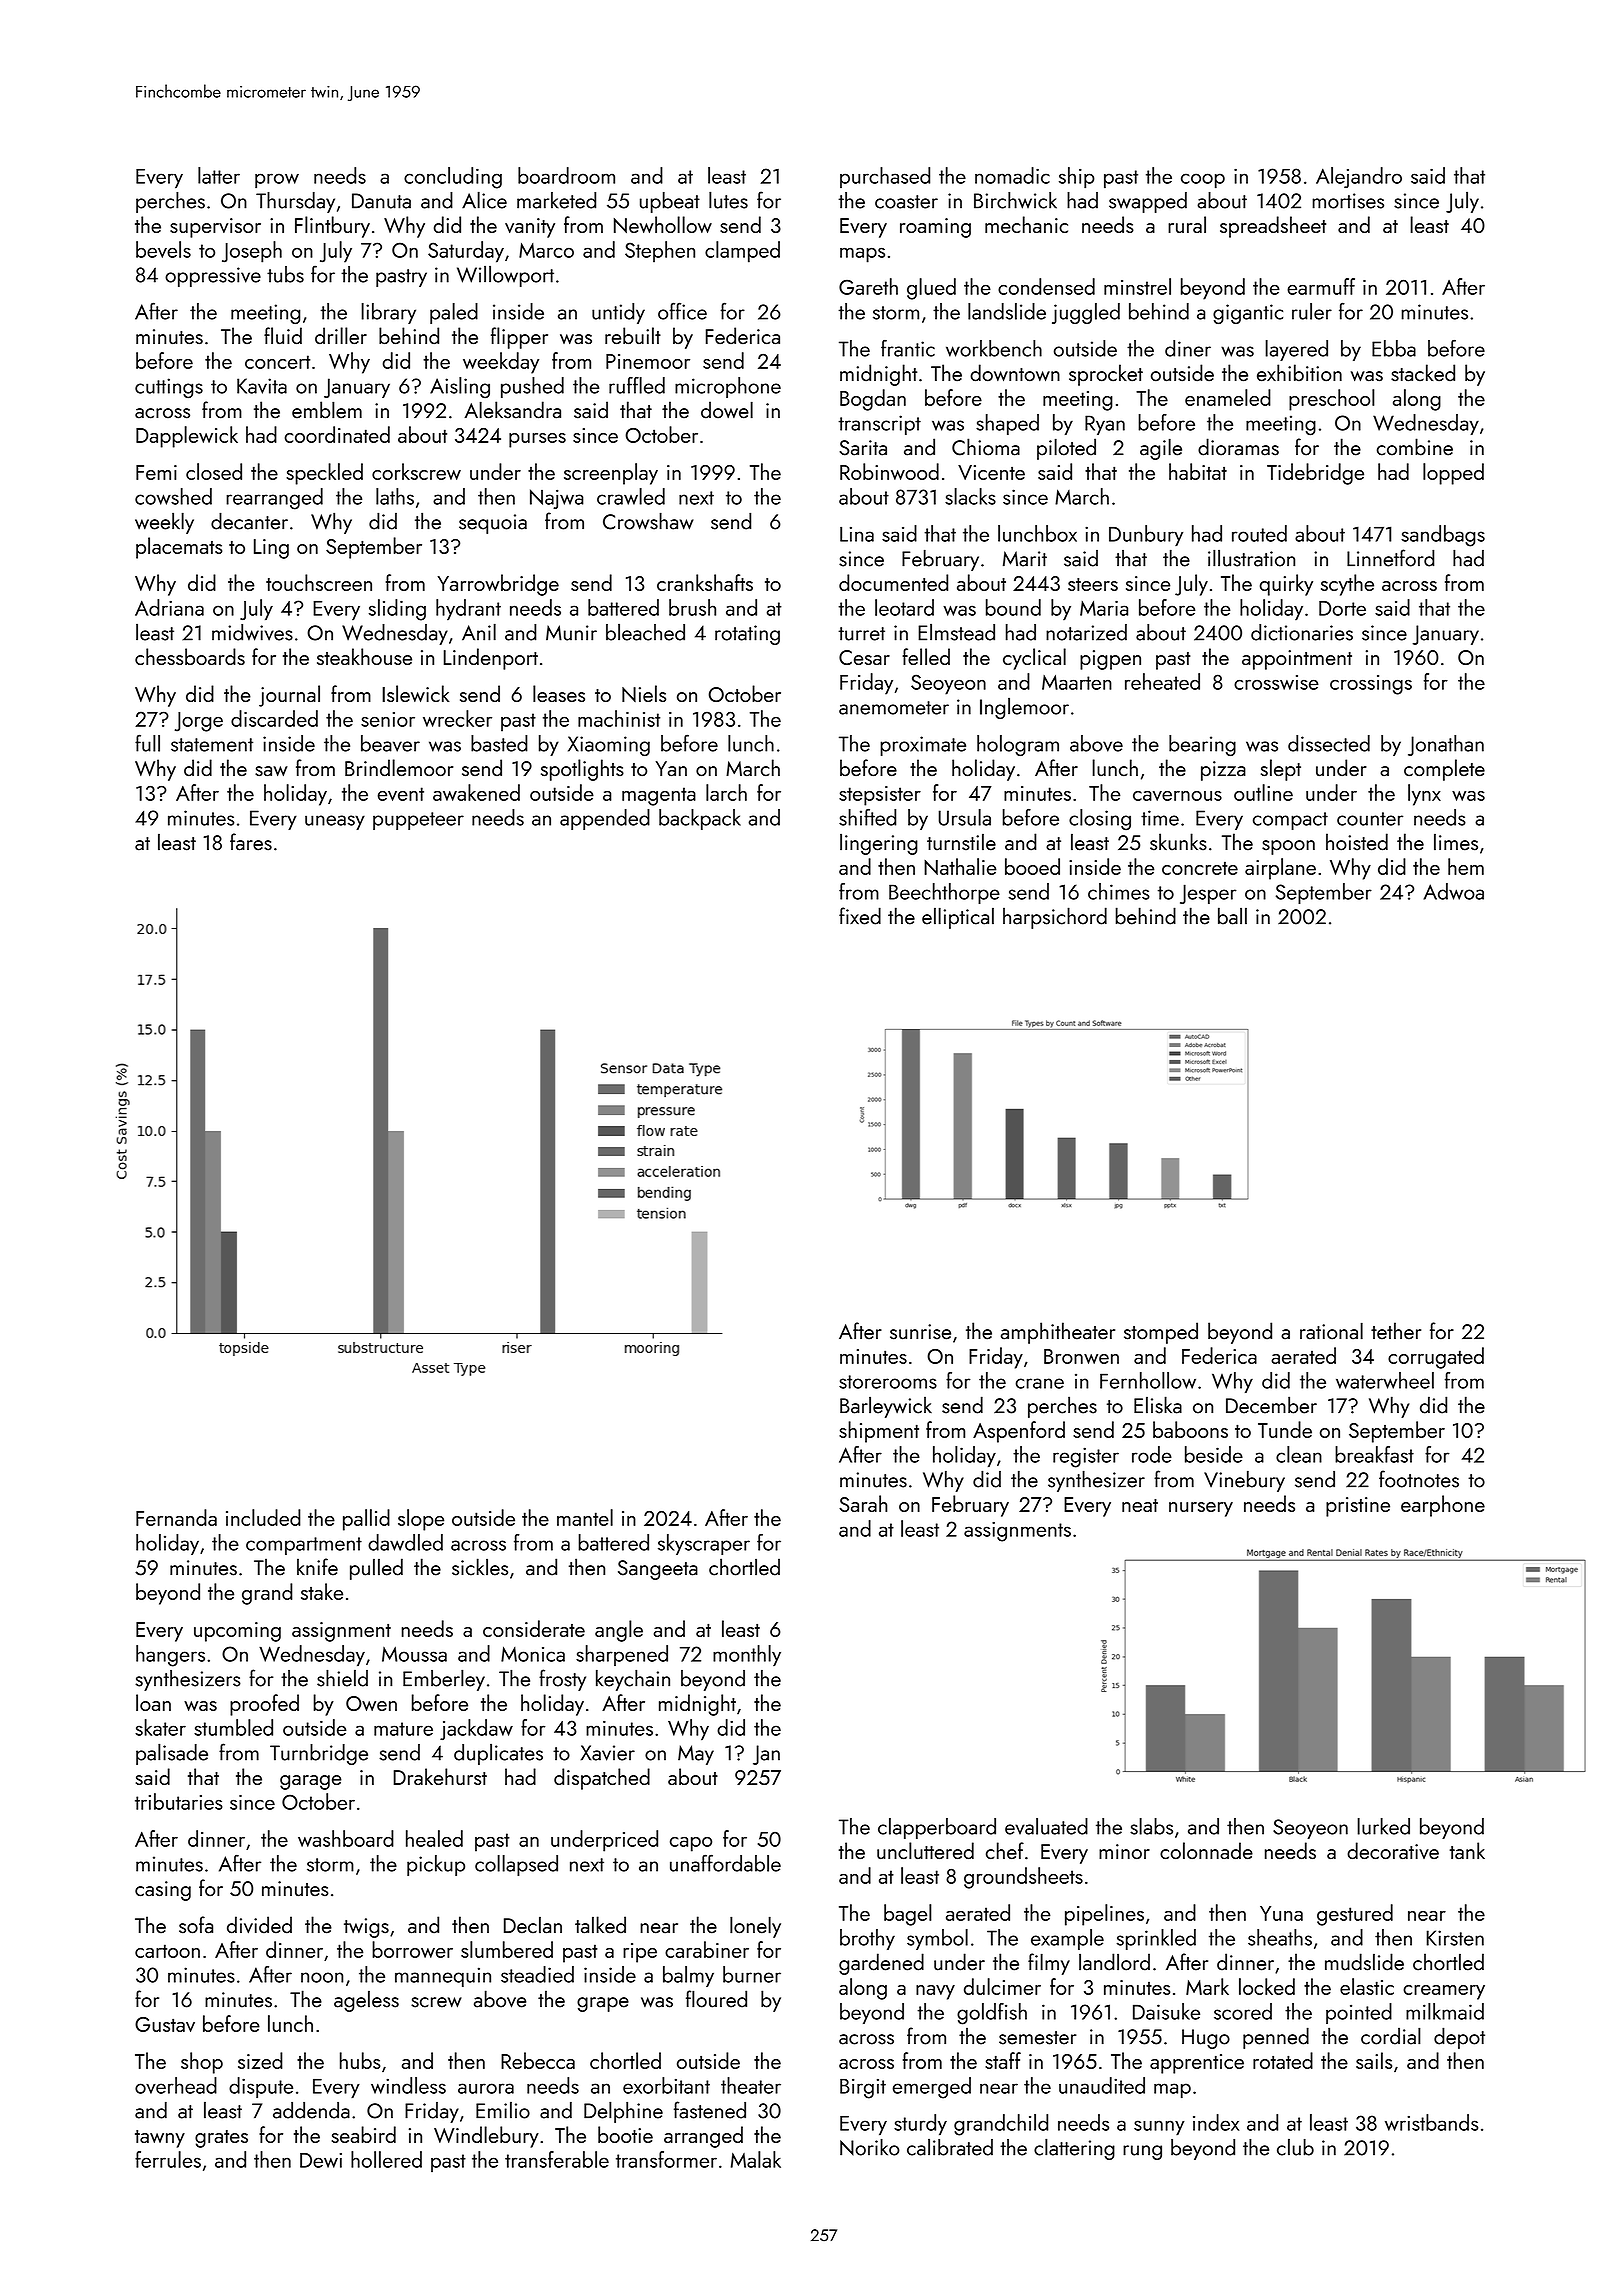 The height and width of the screenshot is (2292, 1620). What do you see at coordinates (505, 276) in the screenshot?
I see `Willowport` at bounding box center [505, 276].
